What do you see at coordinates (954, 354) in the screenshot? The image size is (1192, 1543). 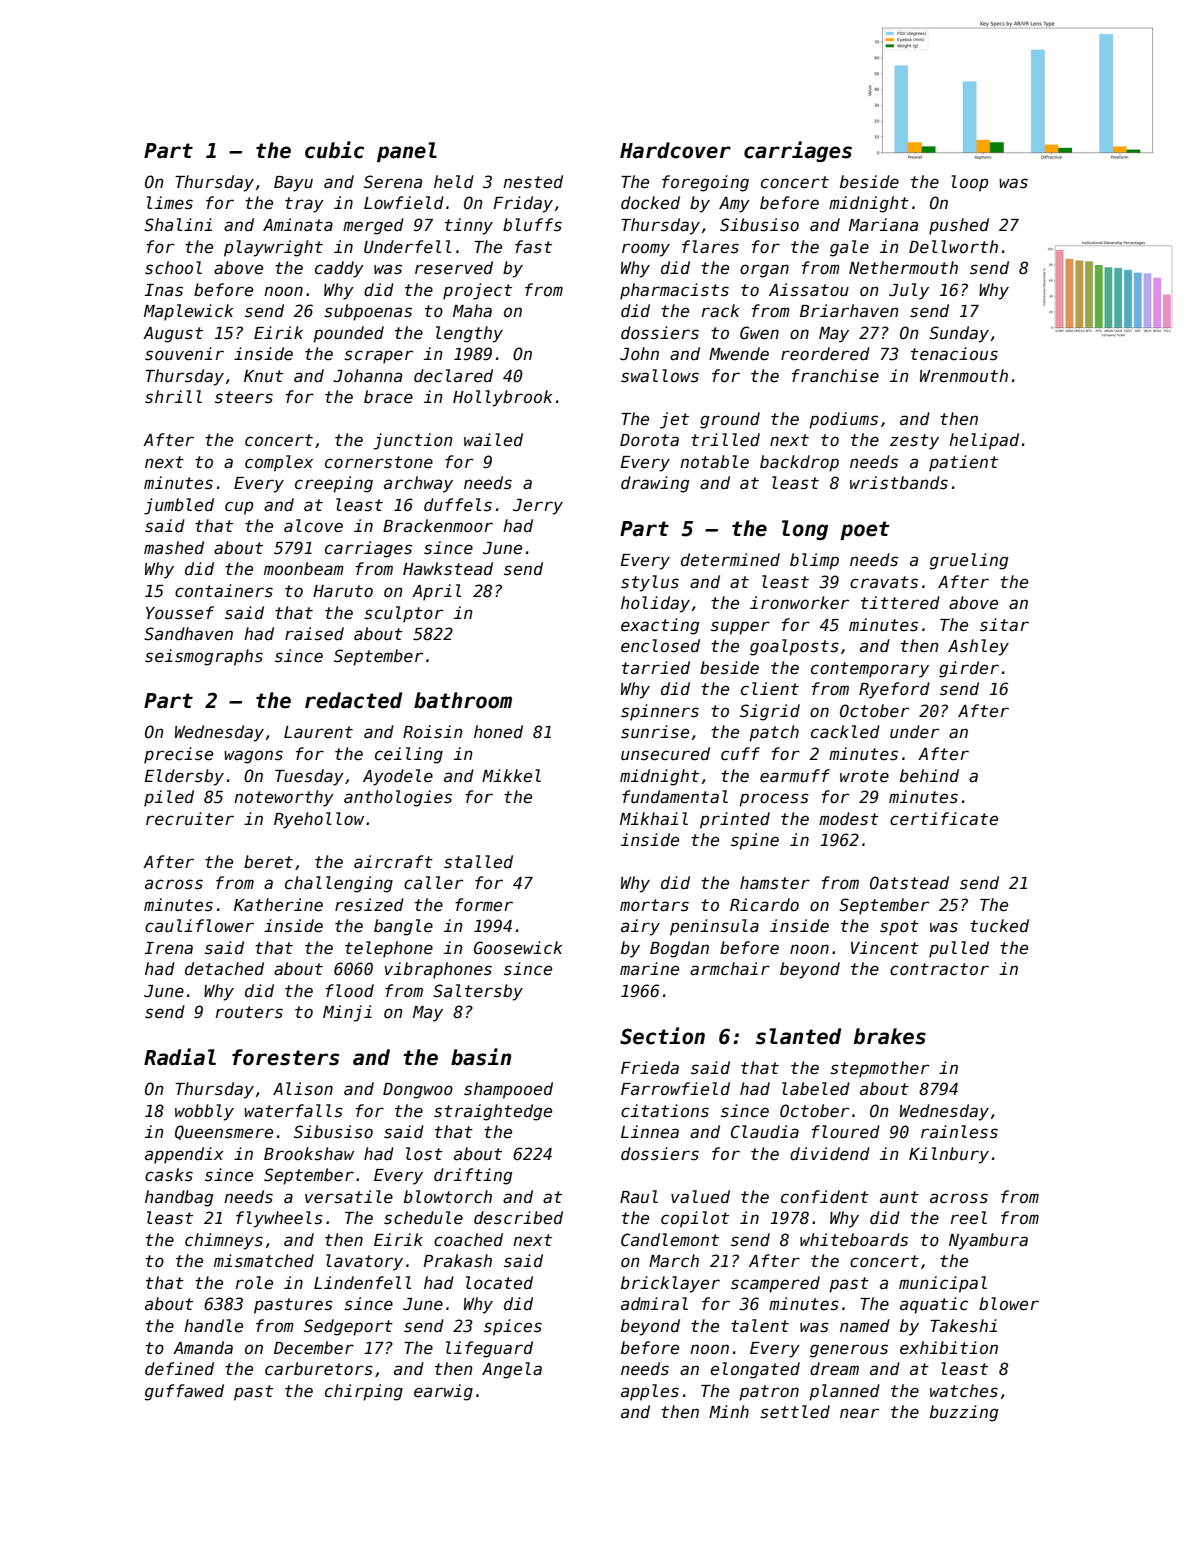 I see `tenacious` at bounding box center [954, 354].
